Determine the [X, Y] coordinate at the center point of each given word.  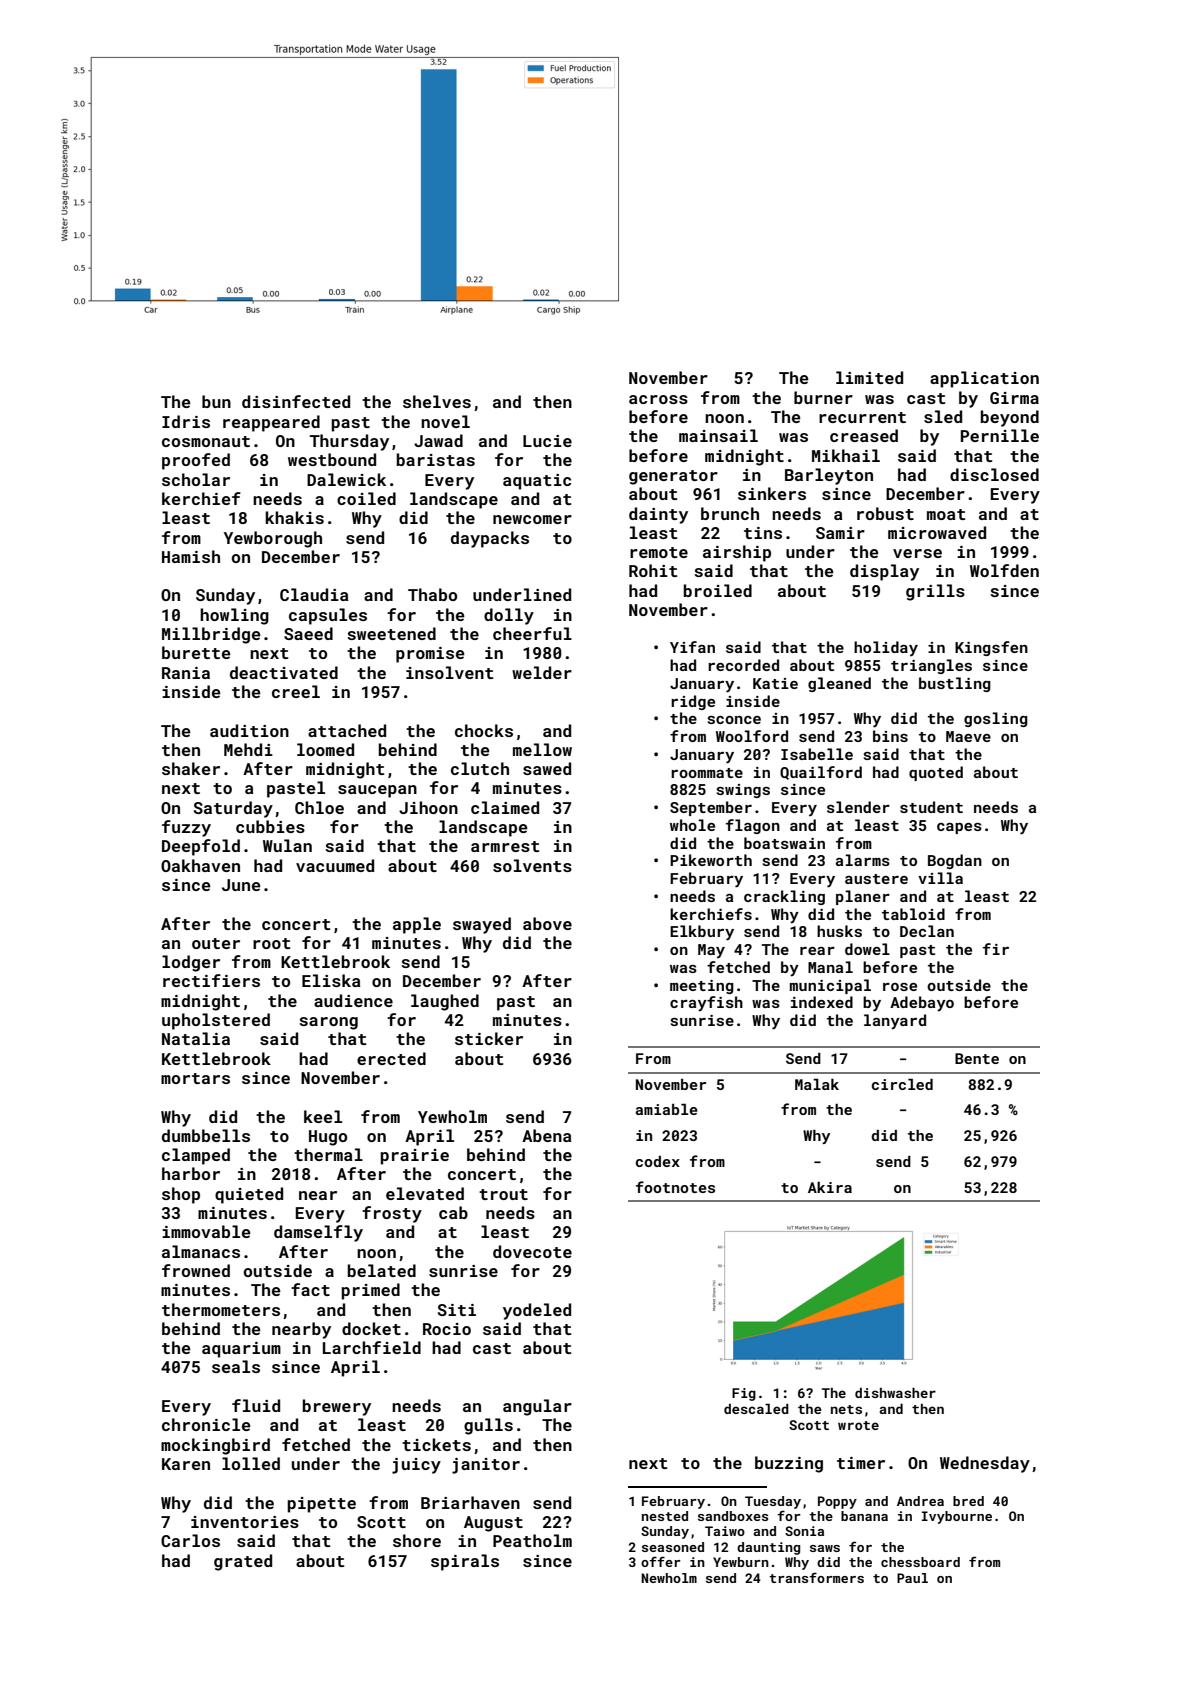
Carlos [190, 1540]
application [984, 379]
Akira [830, 1187]
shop [181, 1195]
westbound [332, 459]
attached [347, 730]
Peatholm [532, 1540]
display [884, 572]
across [658, 399]
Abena [546, 1135]
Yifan [692, 647]
